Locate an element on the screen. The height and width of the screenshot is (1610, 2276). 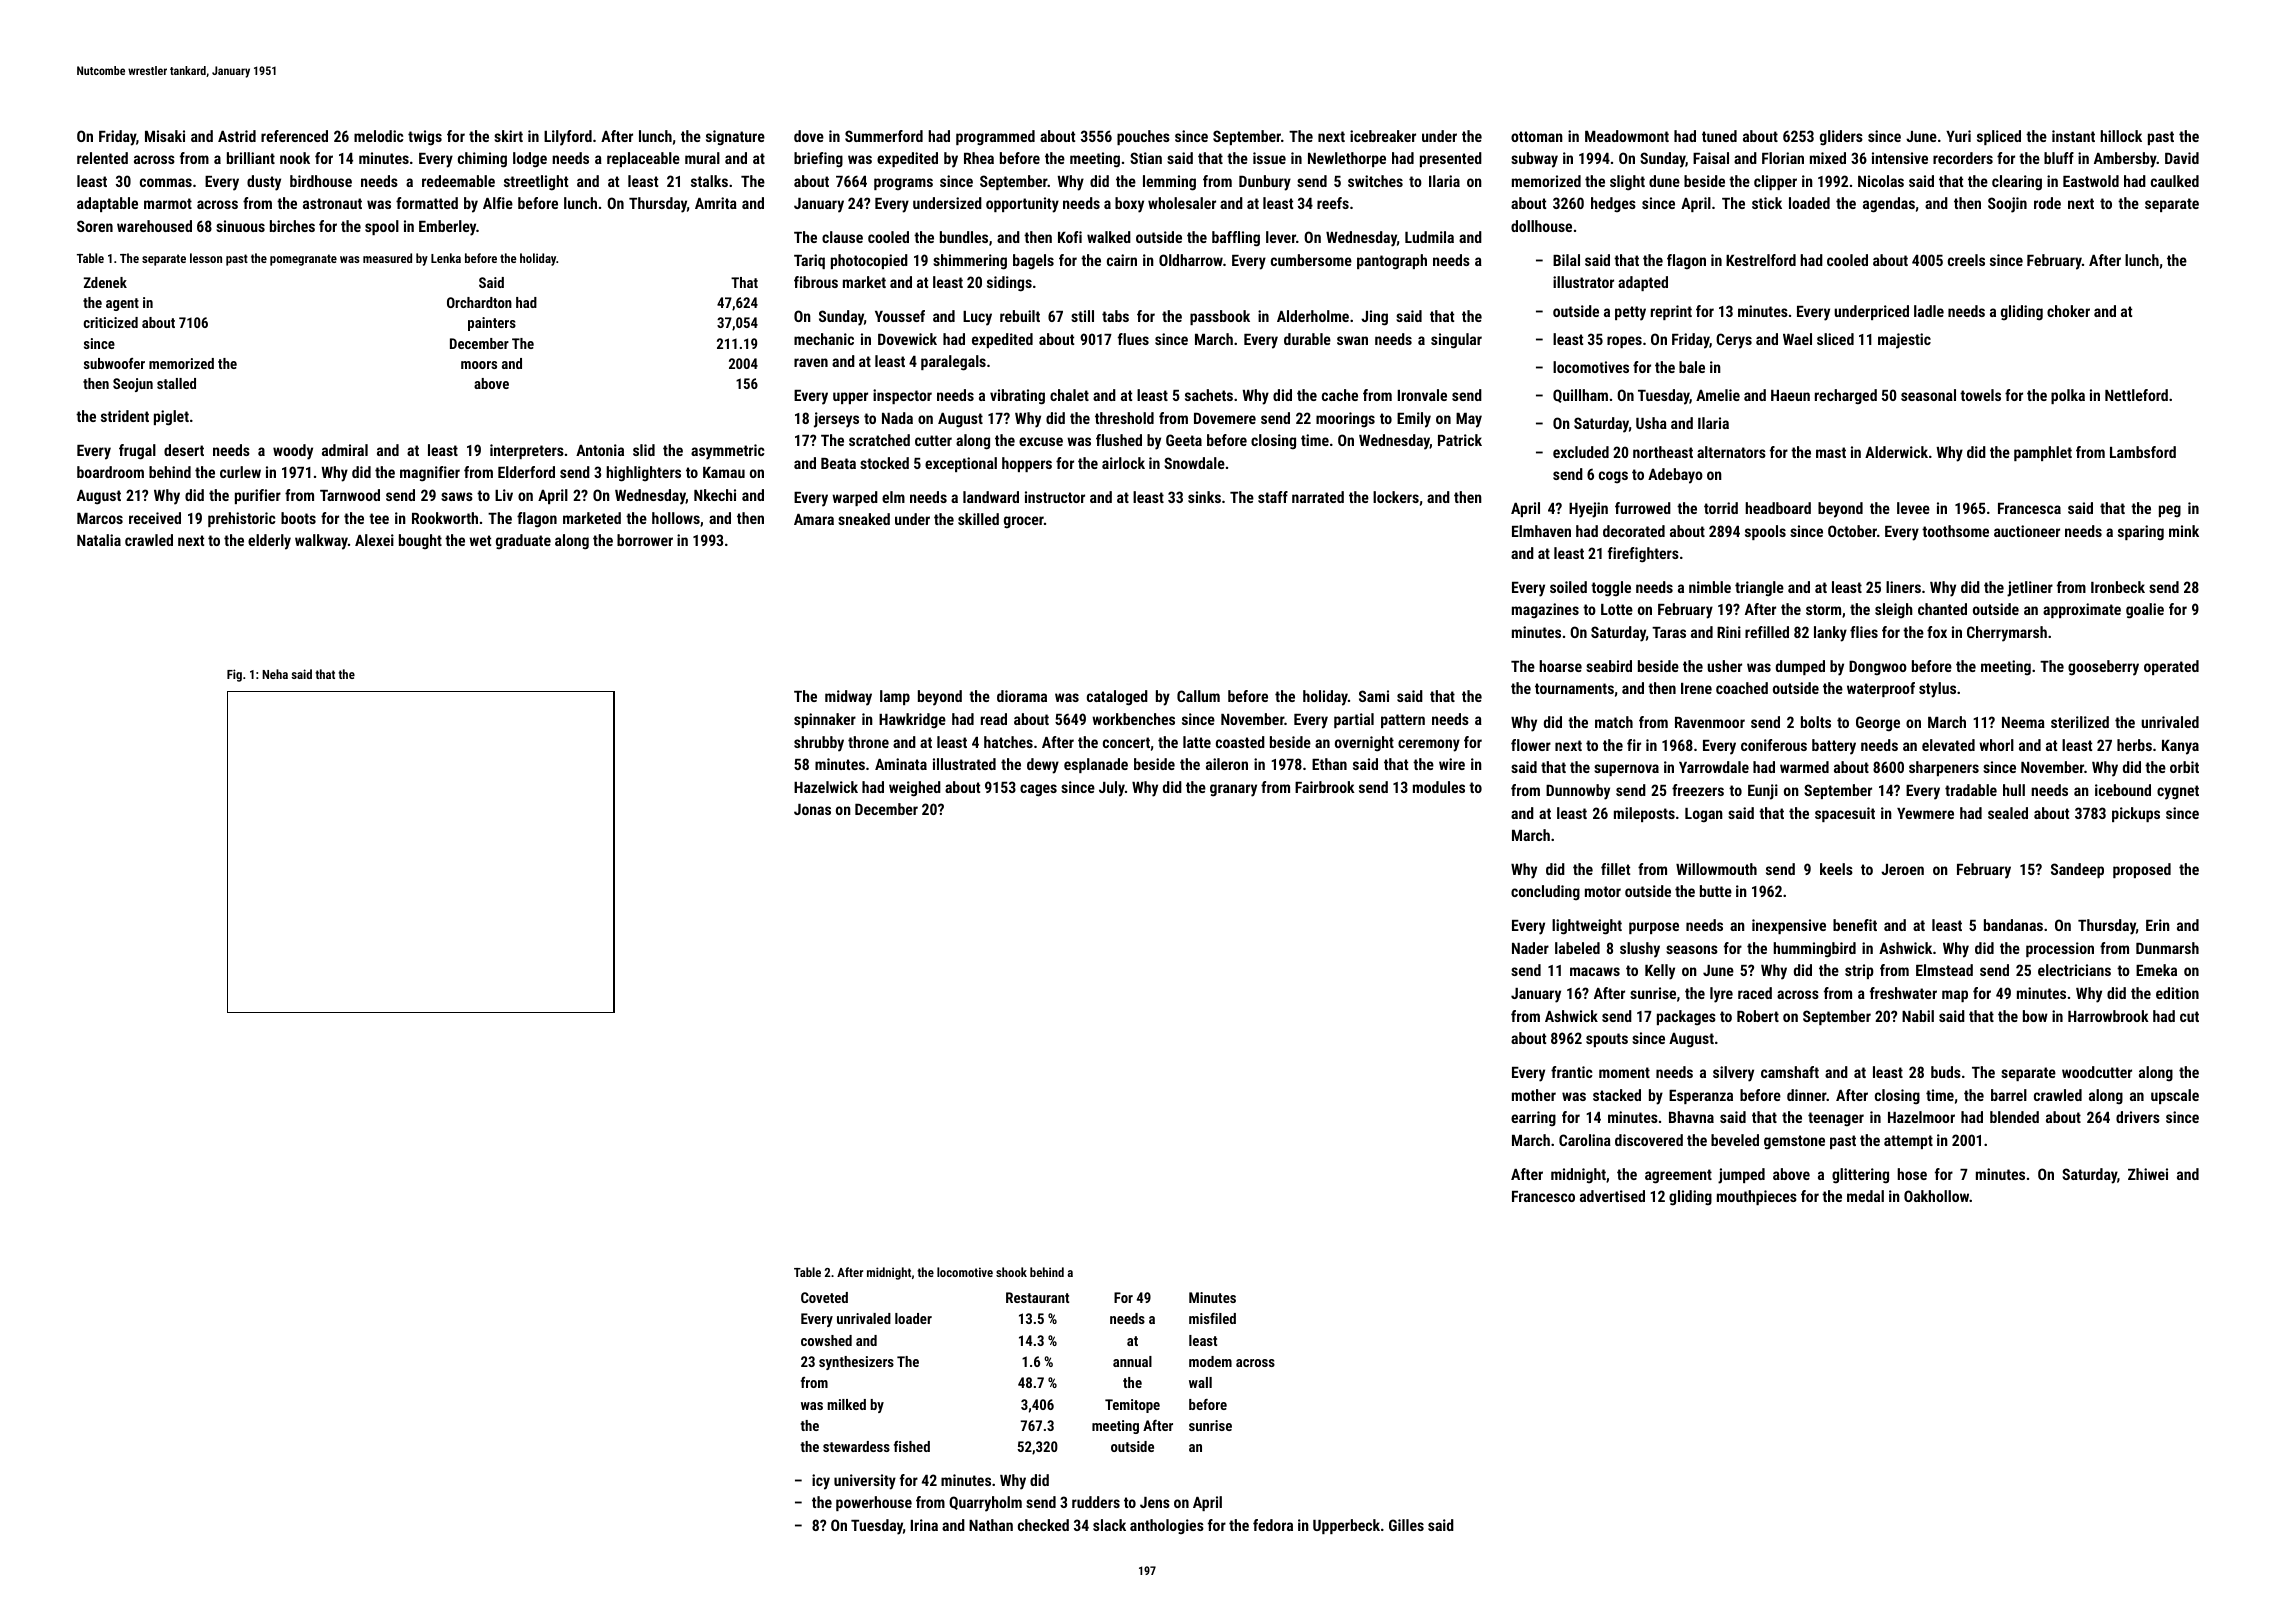
redeemable is located at coordinates (458, 181).
